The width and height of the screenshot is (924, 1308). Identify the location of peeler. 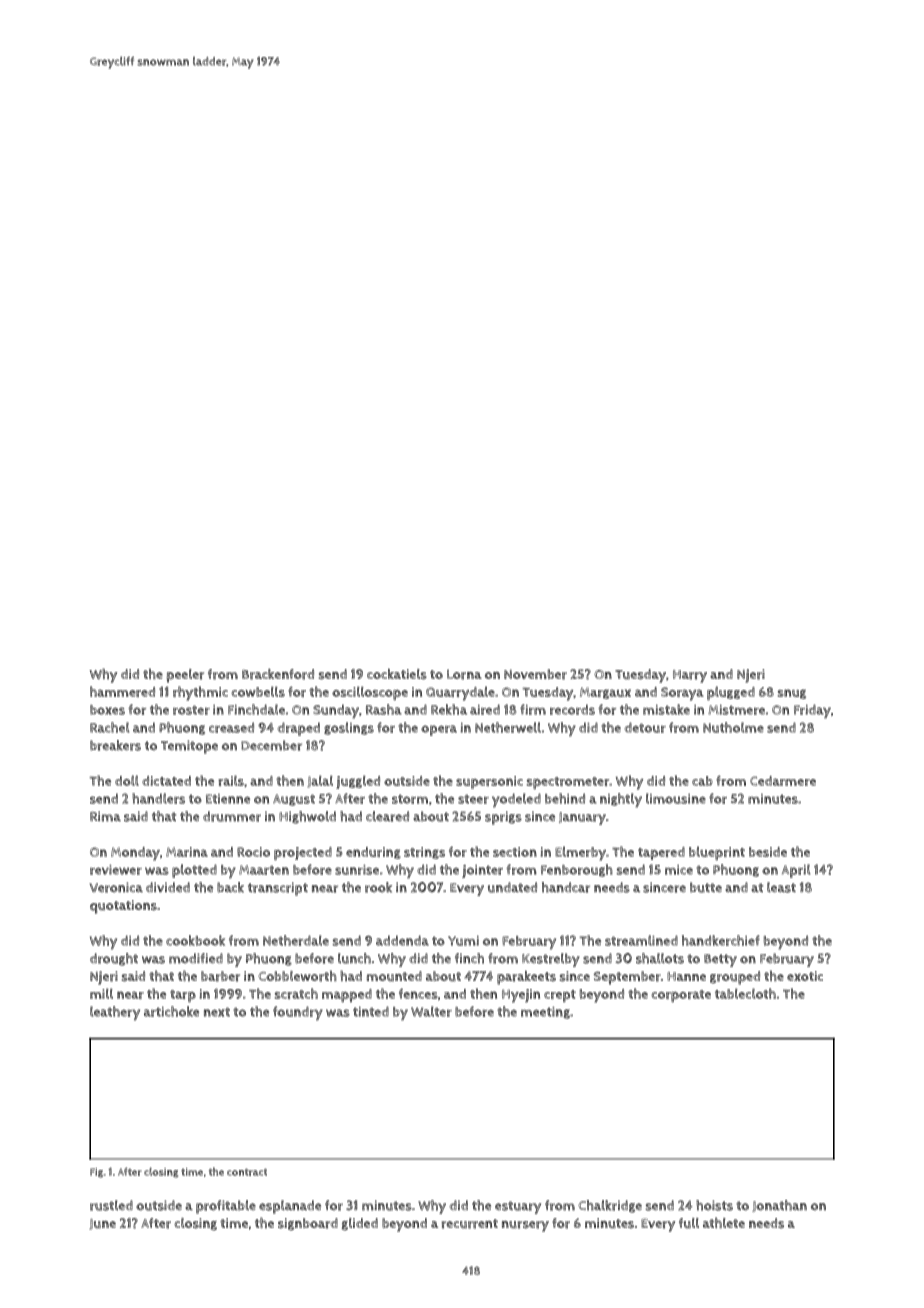
(185, 676).
